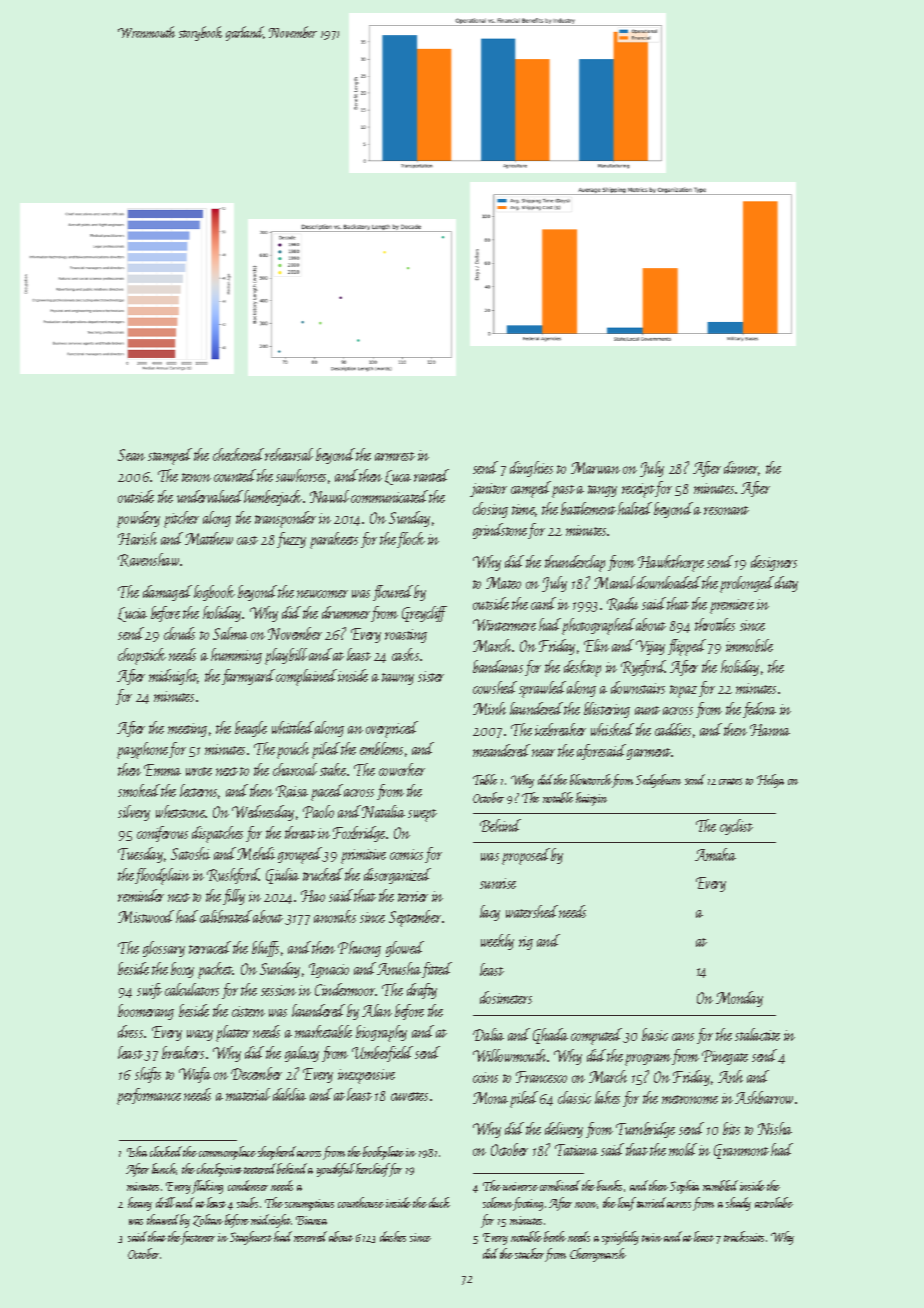  What do you see at coordinates (543, 753) in the document?
I see `near` at bounding box center [543, 753].
